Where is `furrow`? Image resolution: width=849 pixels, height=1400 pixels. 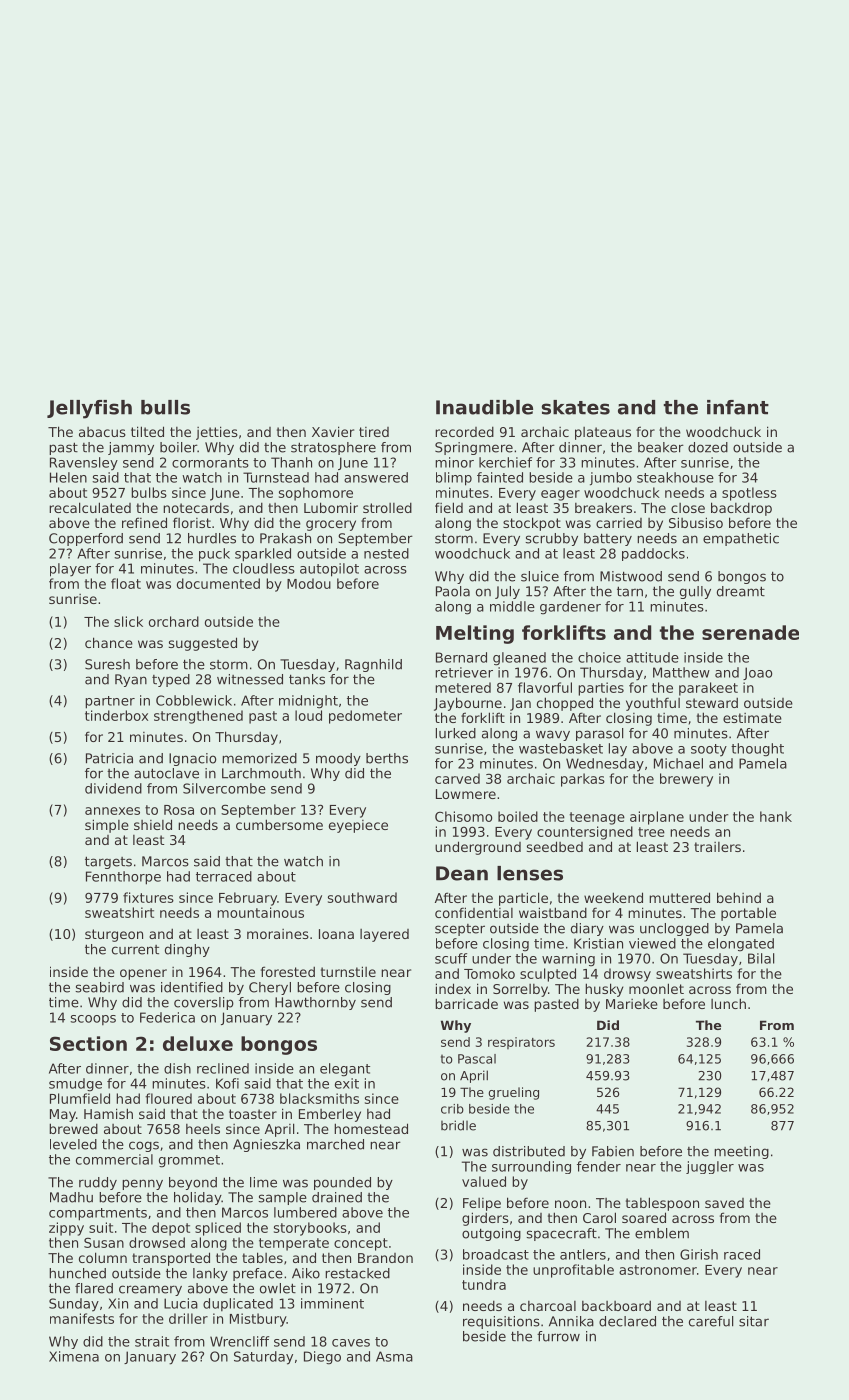 furrow is located at coordinates (558, 1336).
